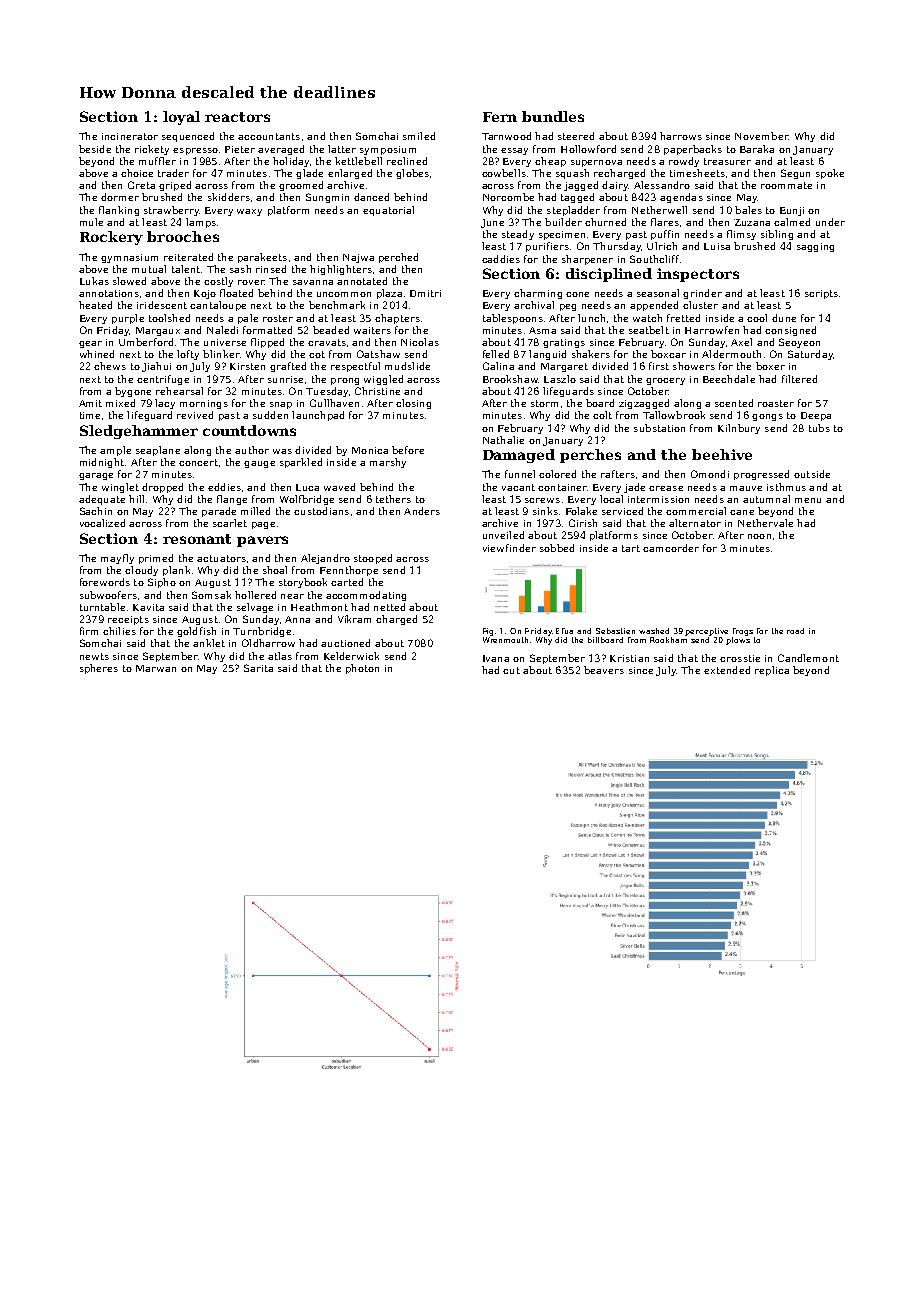 Image resolution: width=924 pixels, height=1308 pixels. Describe the element at coordinates (757, 149) in the image. I see `Baraka` at that location.
